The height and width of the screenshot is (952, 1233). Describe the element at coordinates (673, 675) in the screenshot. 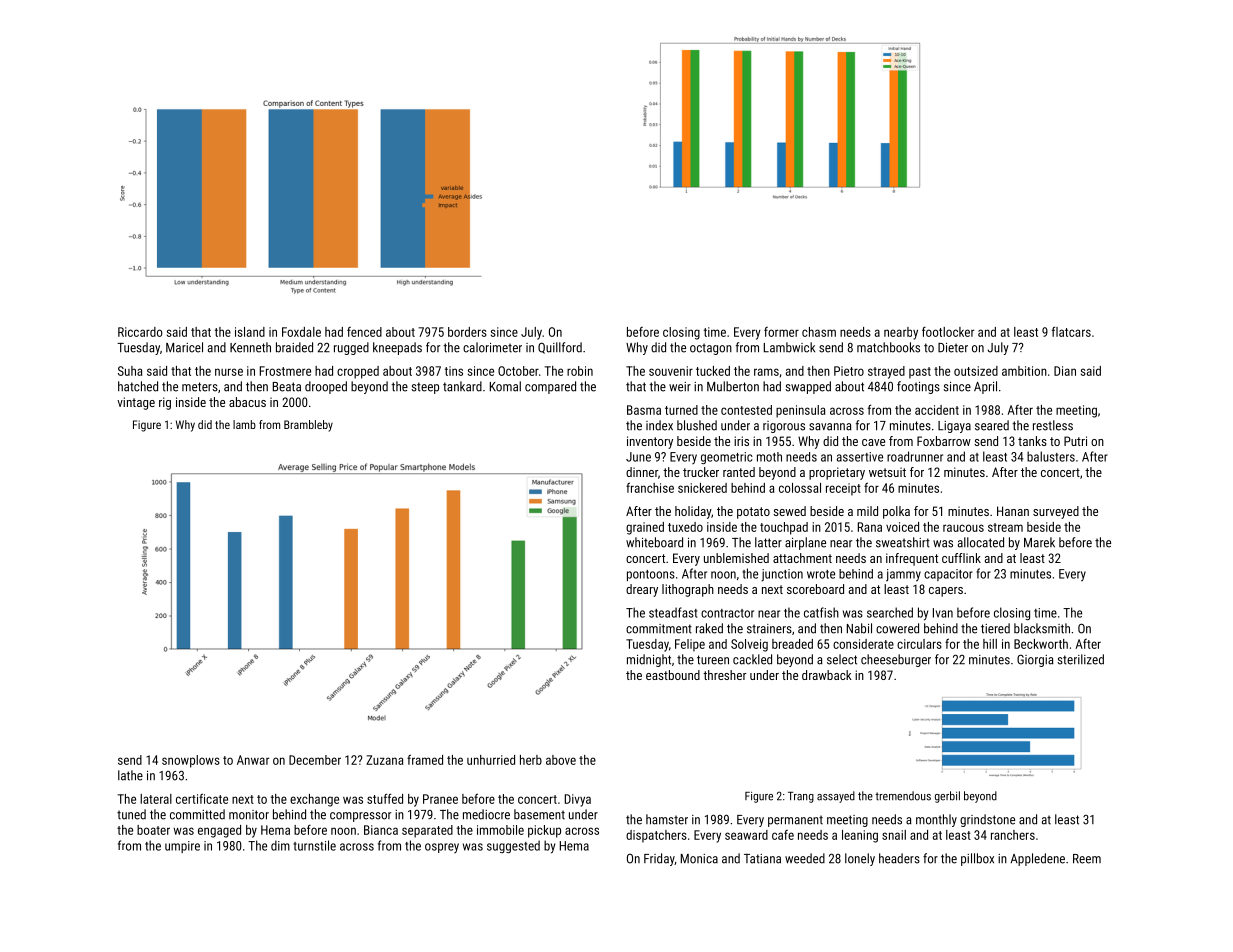

I see `eastbound` at that location.
